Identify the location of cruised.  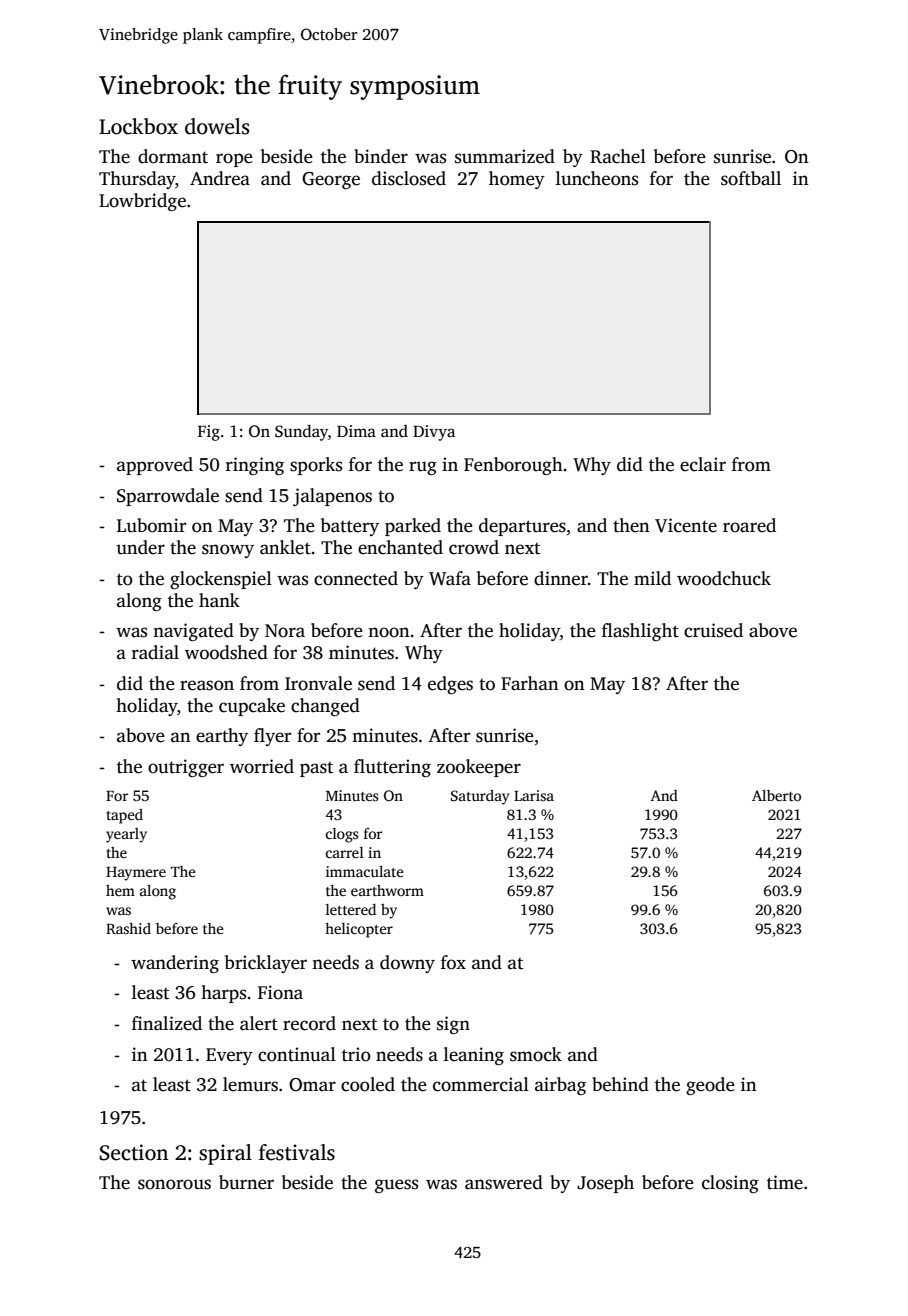
(713, 630).
